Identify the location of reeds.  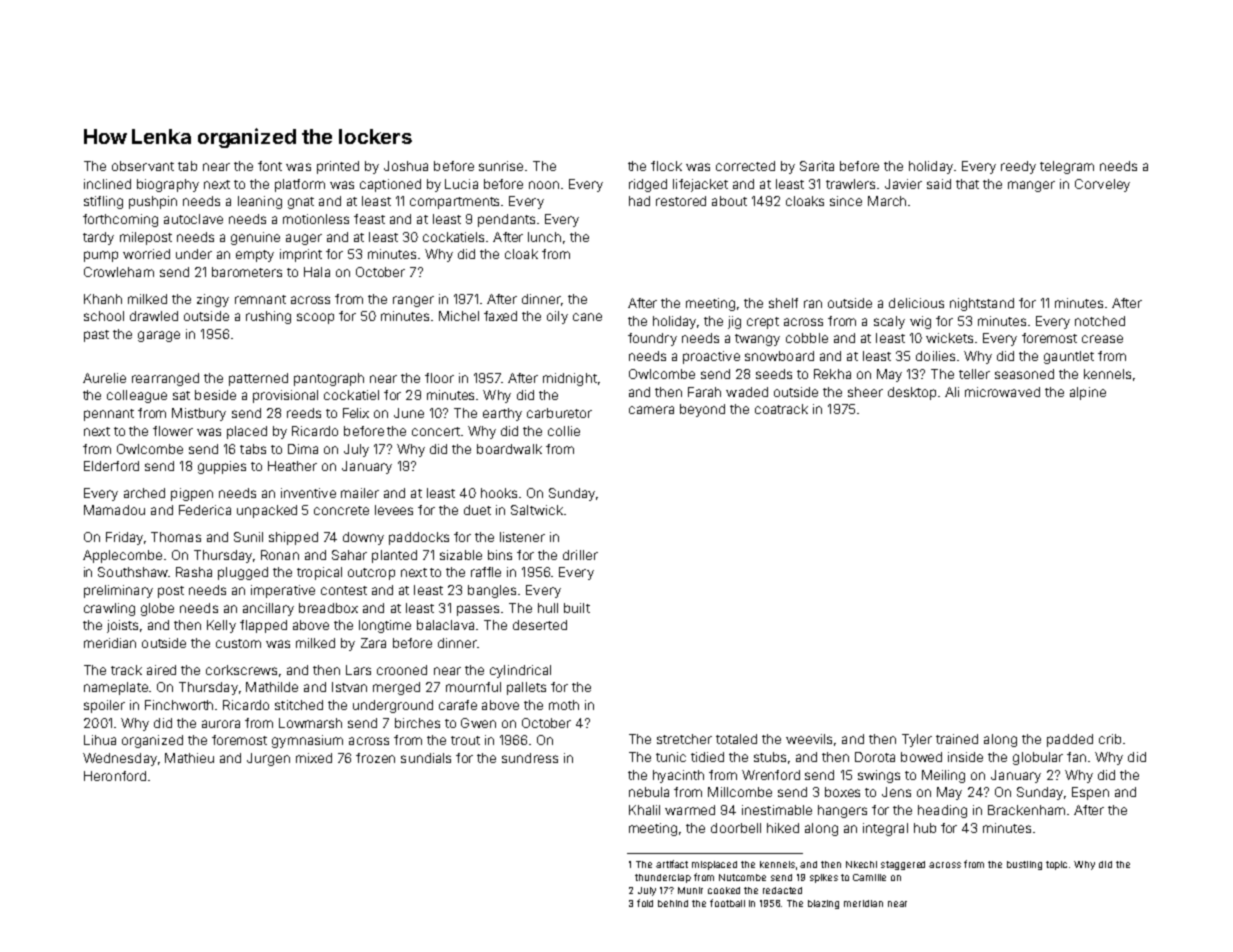
(304, 413).
